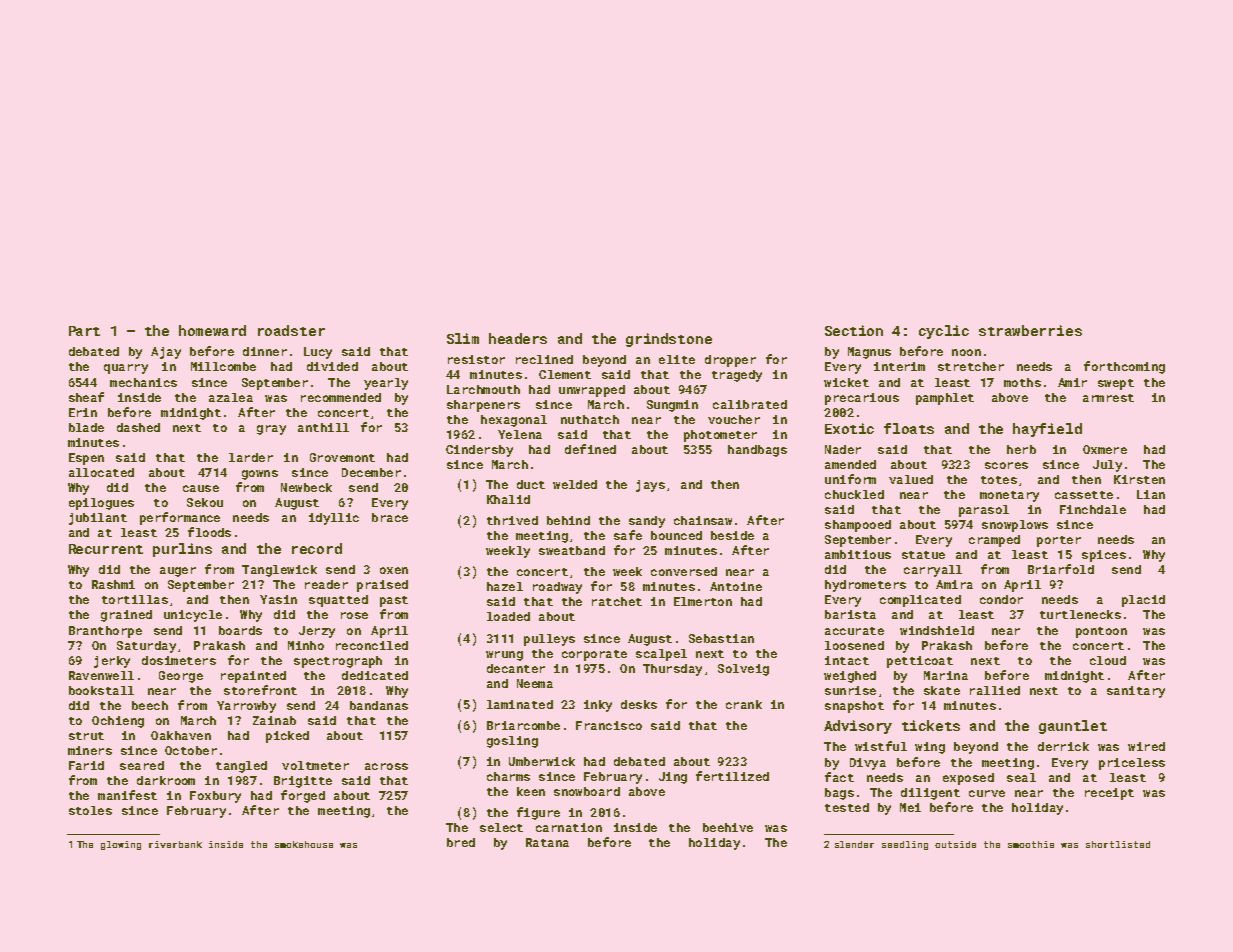 The width and height of the screenshot is (1233, 952). What do you see at coordinates (101, 472) in the screenshot?
I see `allocated` at bounding box center [101, 472].
